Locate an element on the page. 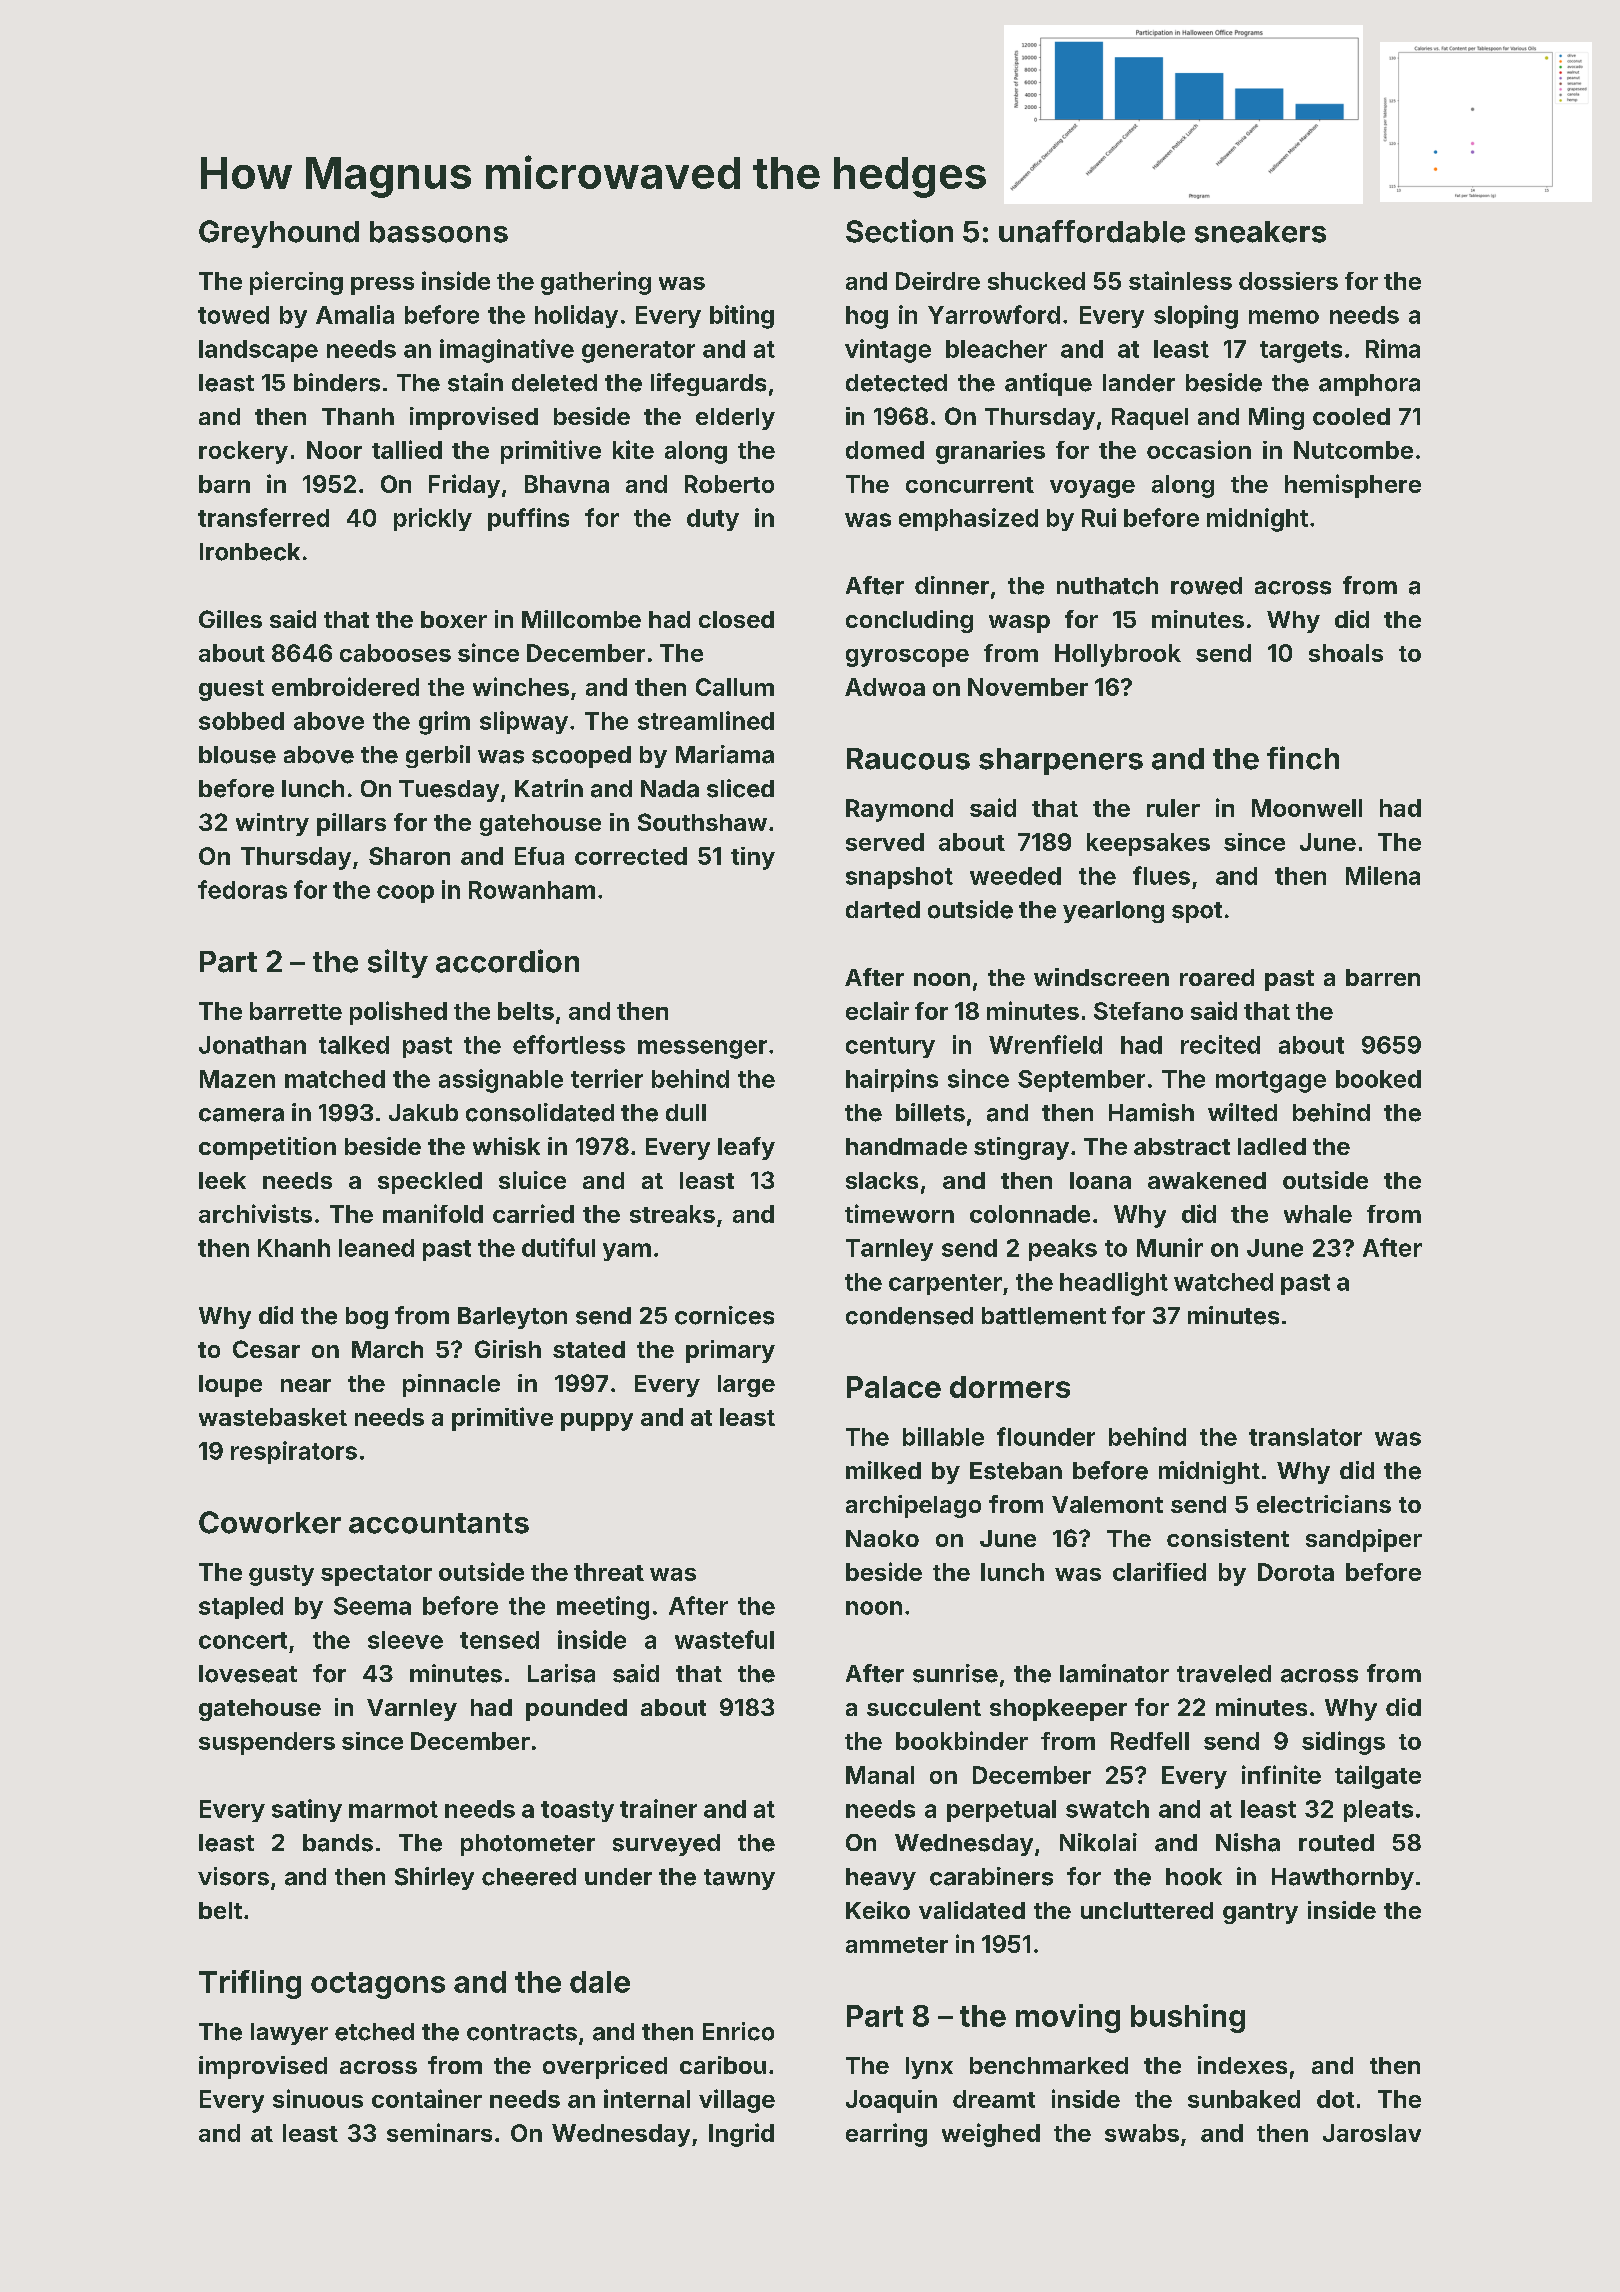  Greyhound is located at coordinates (279, 234).
